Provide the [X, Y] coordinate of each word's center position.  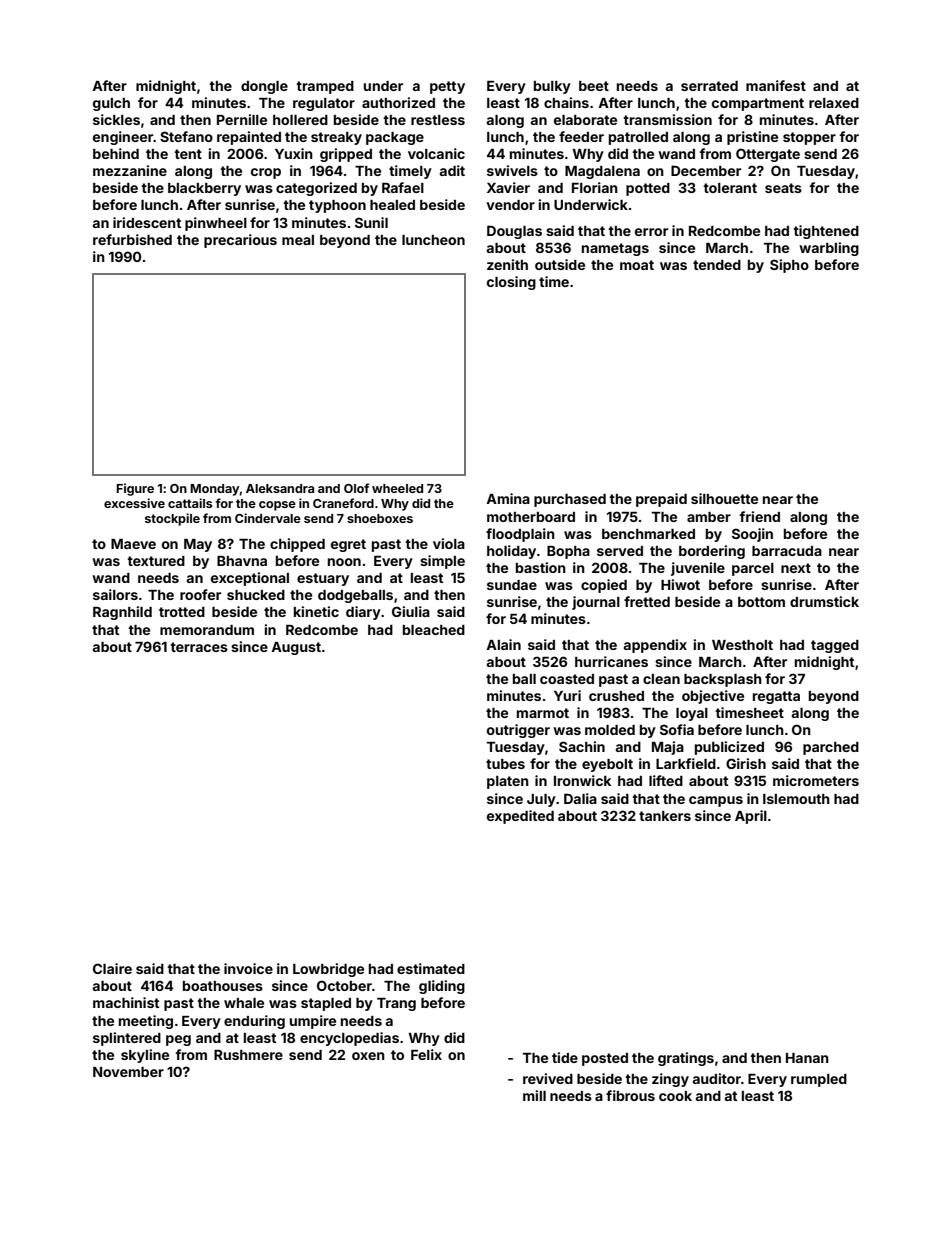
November [128, 1072]
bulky [552, 87]
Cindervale [268, 518]
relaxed [834, 103]
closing [511, 283]
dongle [264, 87]
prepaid [661, 500]
